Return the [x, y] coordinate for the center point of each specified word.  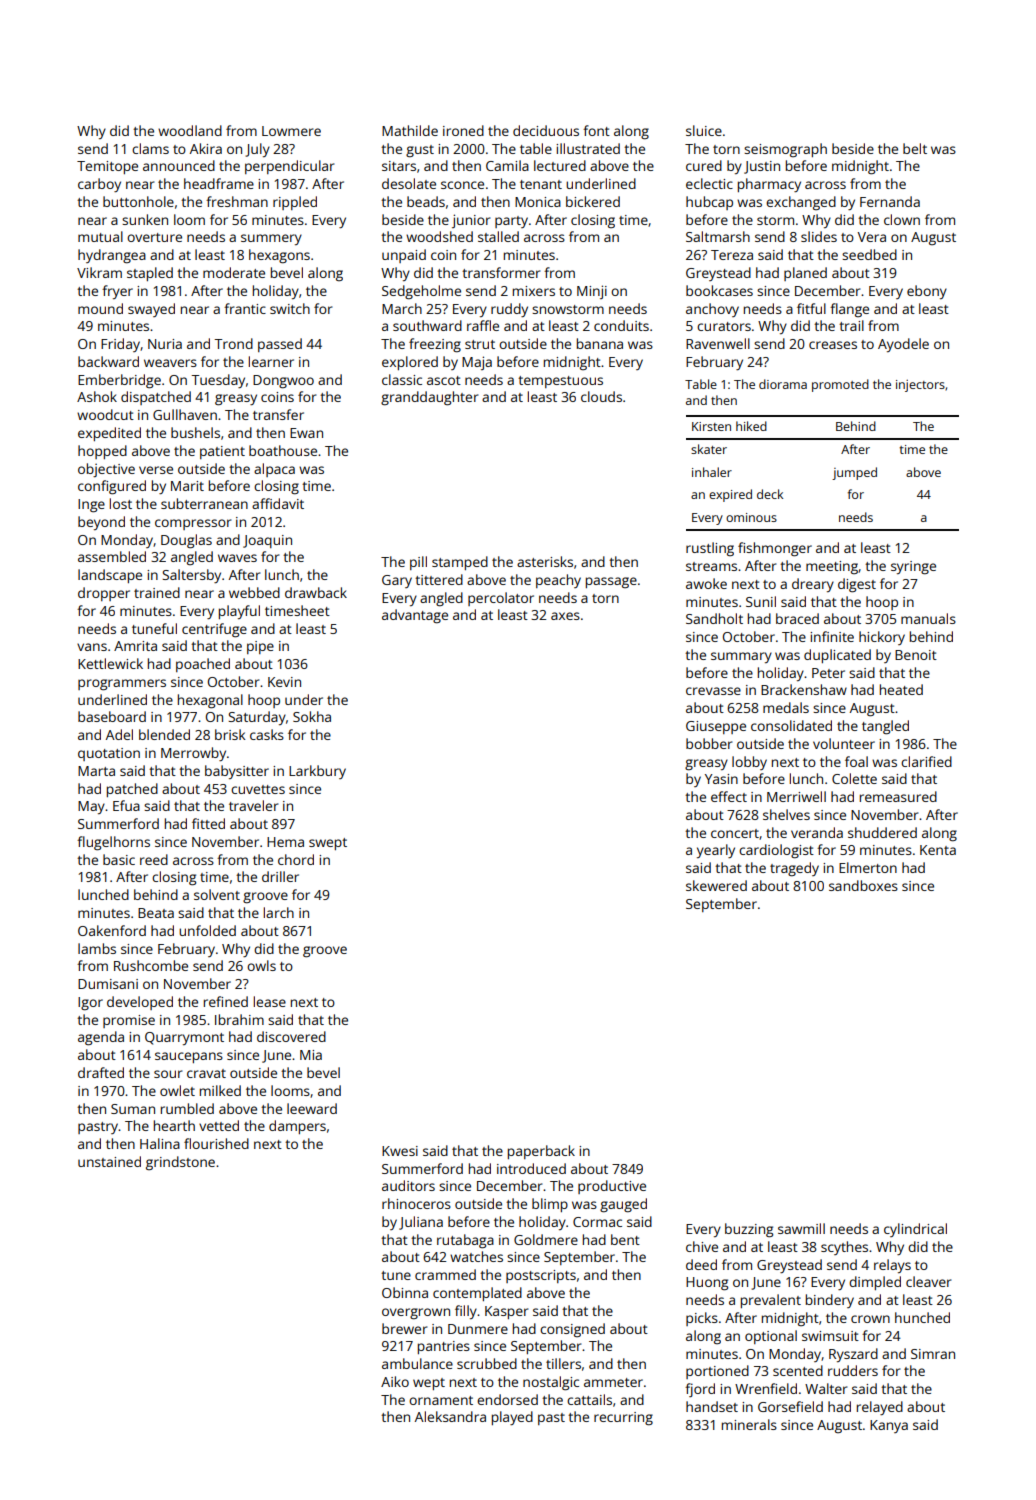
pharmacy [769, 185]
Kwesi [400, 1151]
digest [857, 585]
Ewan [306, 433]
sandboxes [863, 885]
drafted [101, 1072]
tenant [541, 184]
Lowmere [291, 131]
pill [418, 563]
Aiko [395, 1381]
